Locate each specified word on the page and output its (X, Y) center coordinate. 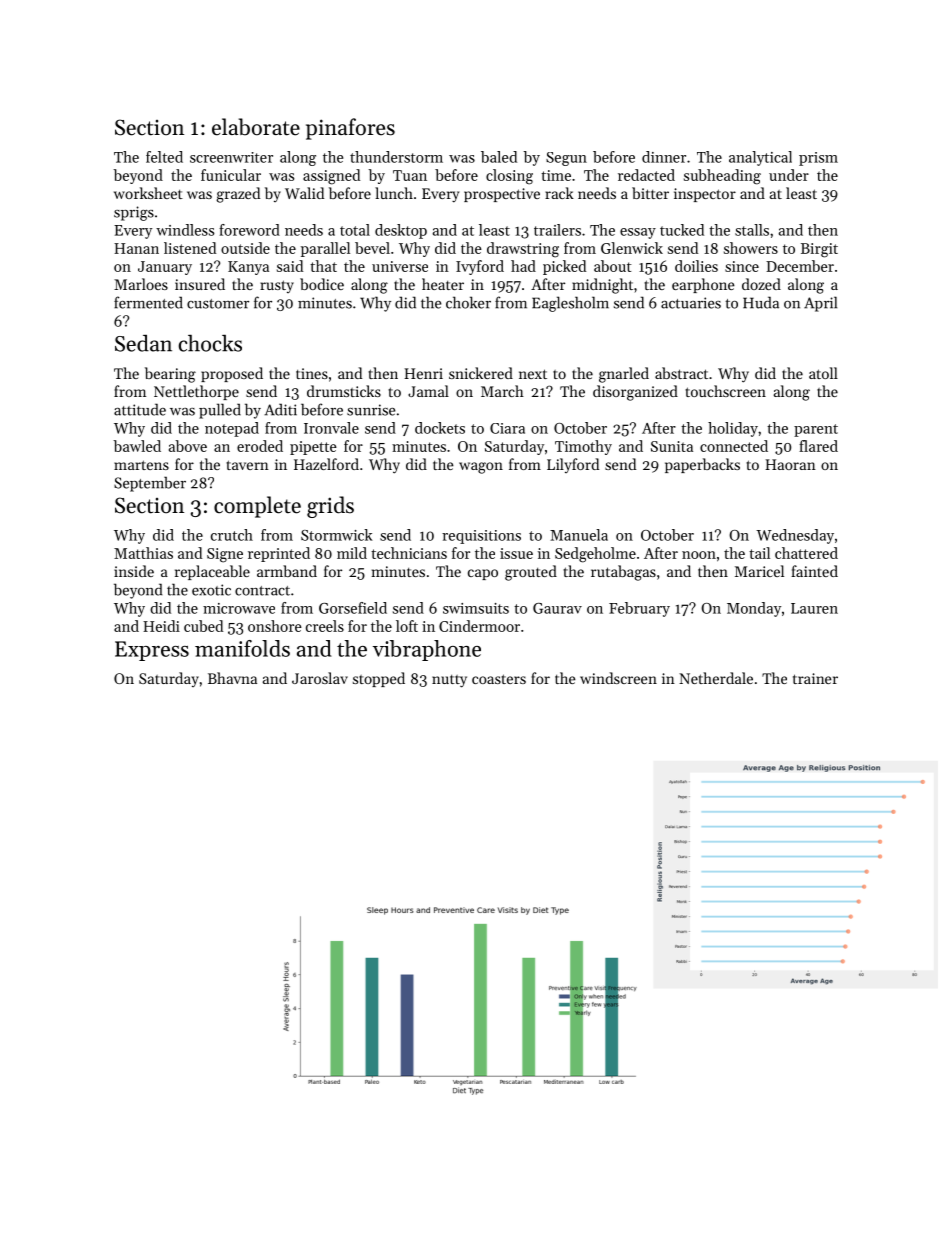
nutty (449, 681)
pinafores (350, 129)
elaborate (256, 127)
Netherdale (716, 678)
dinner (664, 157)
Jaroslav (320, 678)
